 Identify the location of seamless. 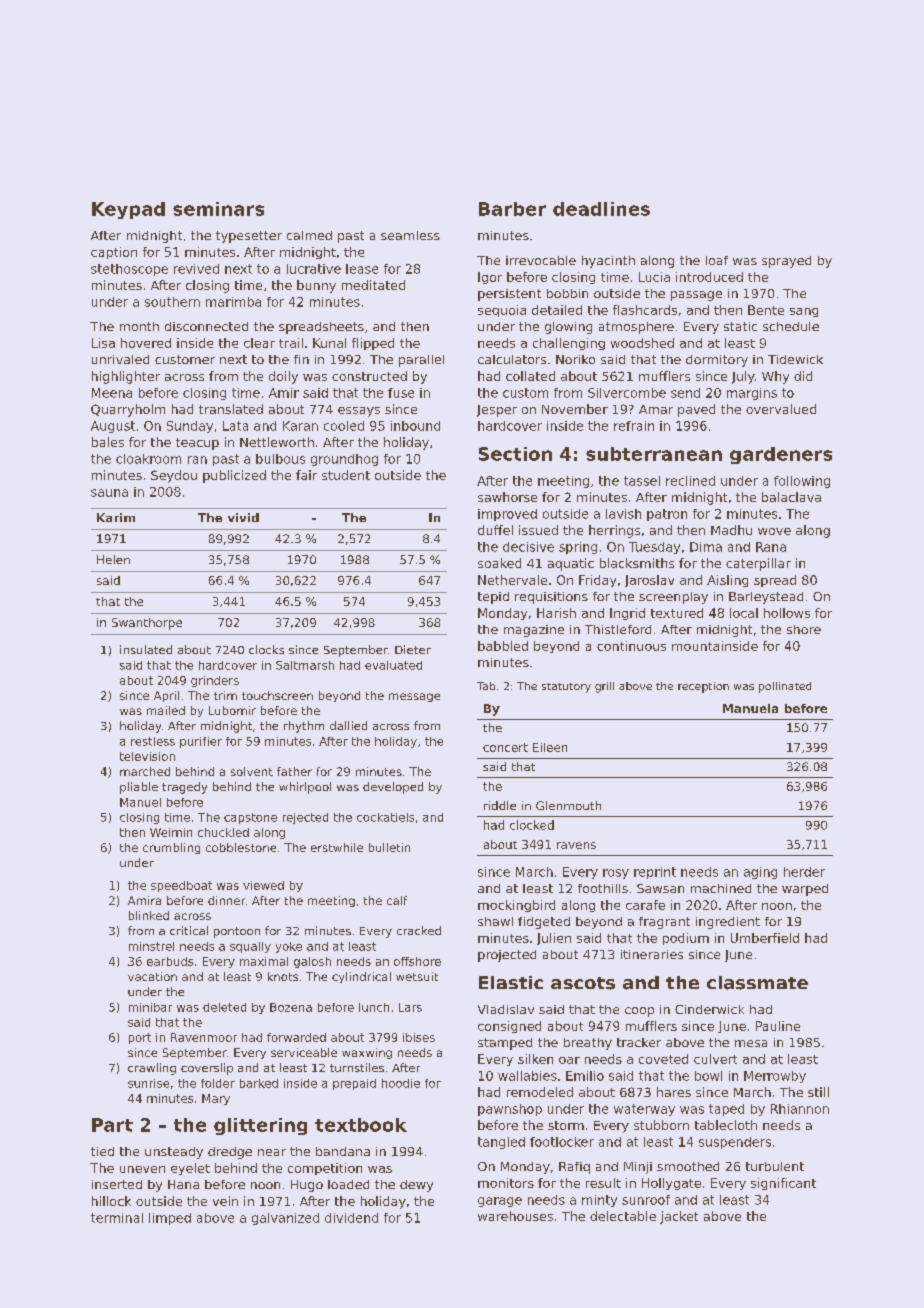
(410, 235).
